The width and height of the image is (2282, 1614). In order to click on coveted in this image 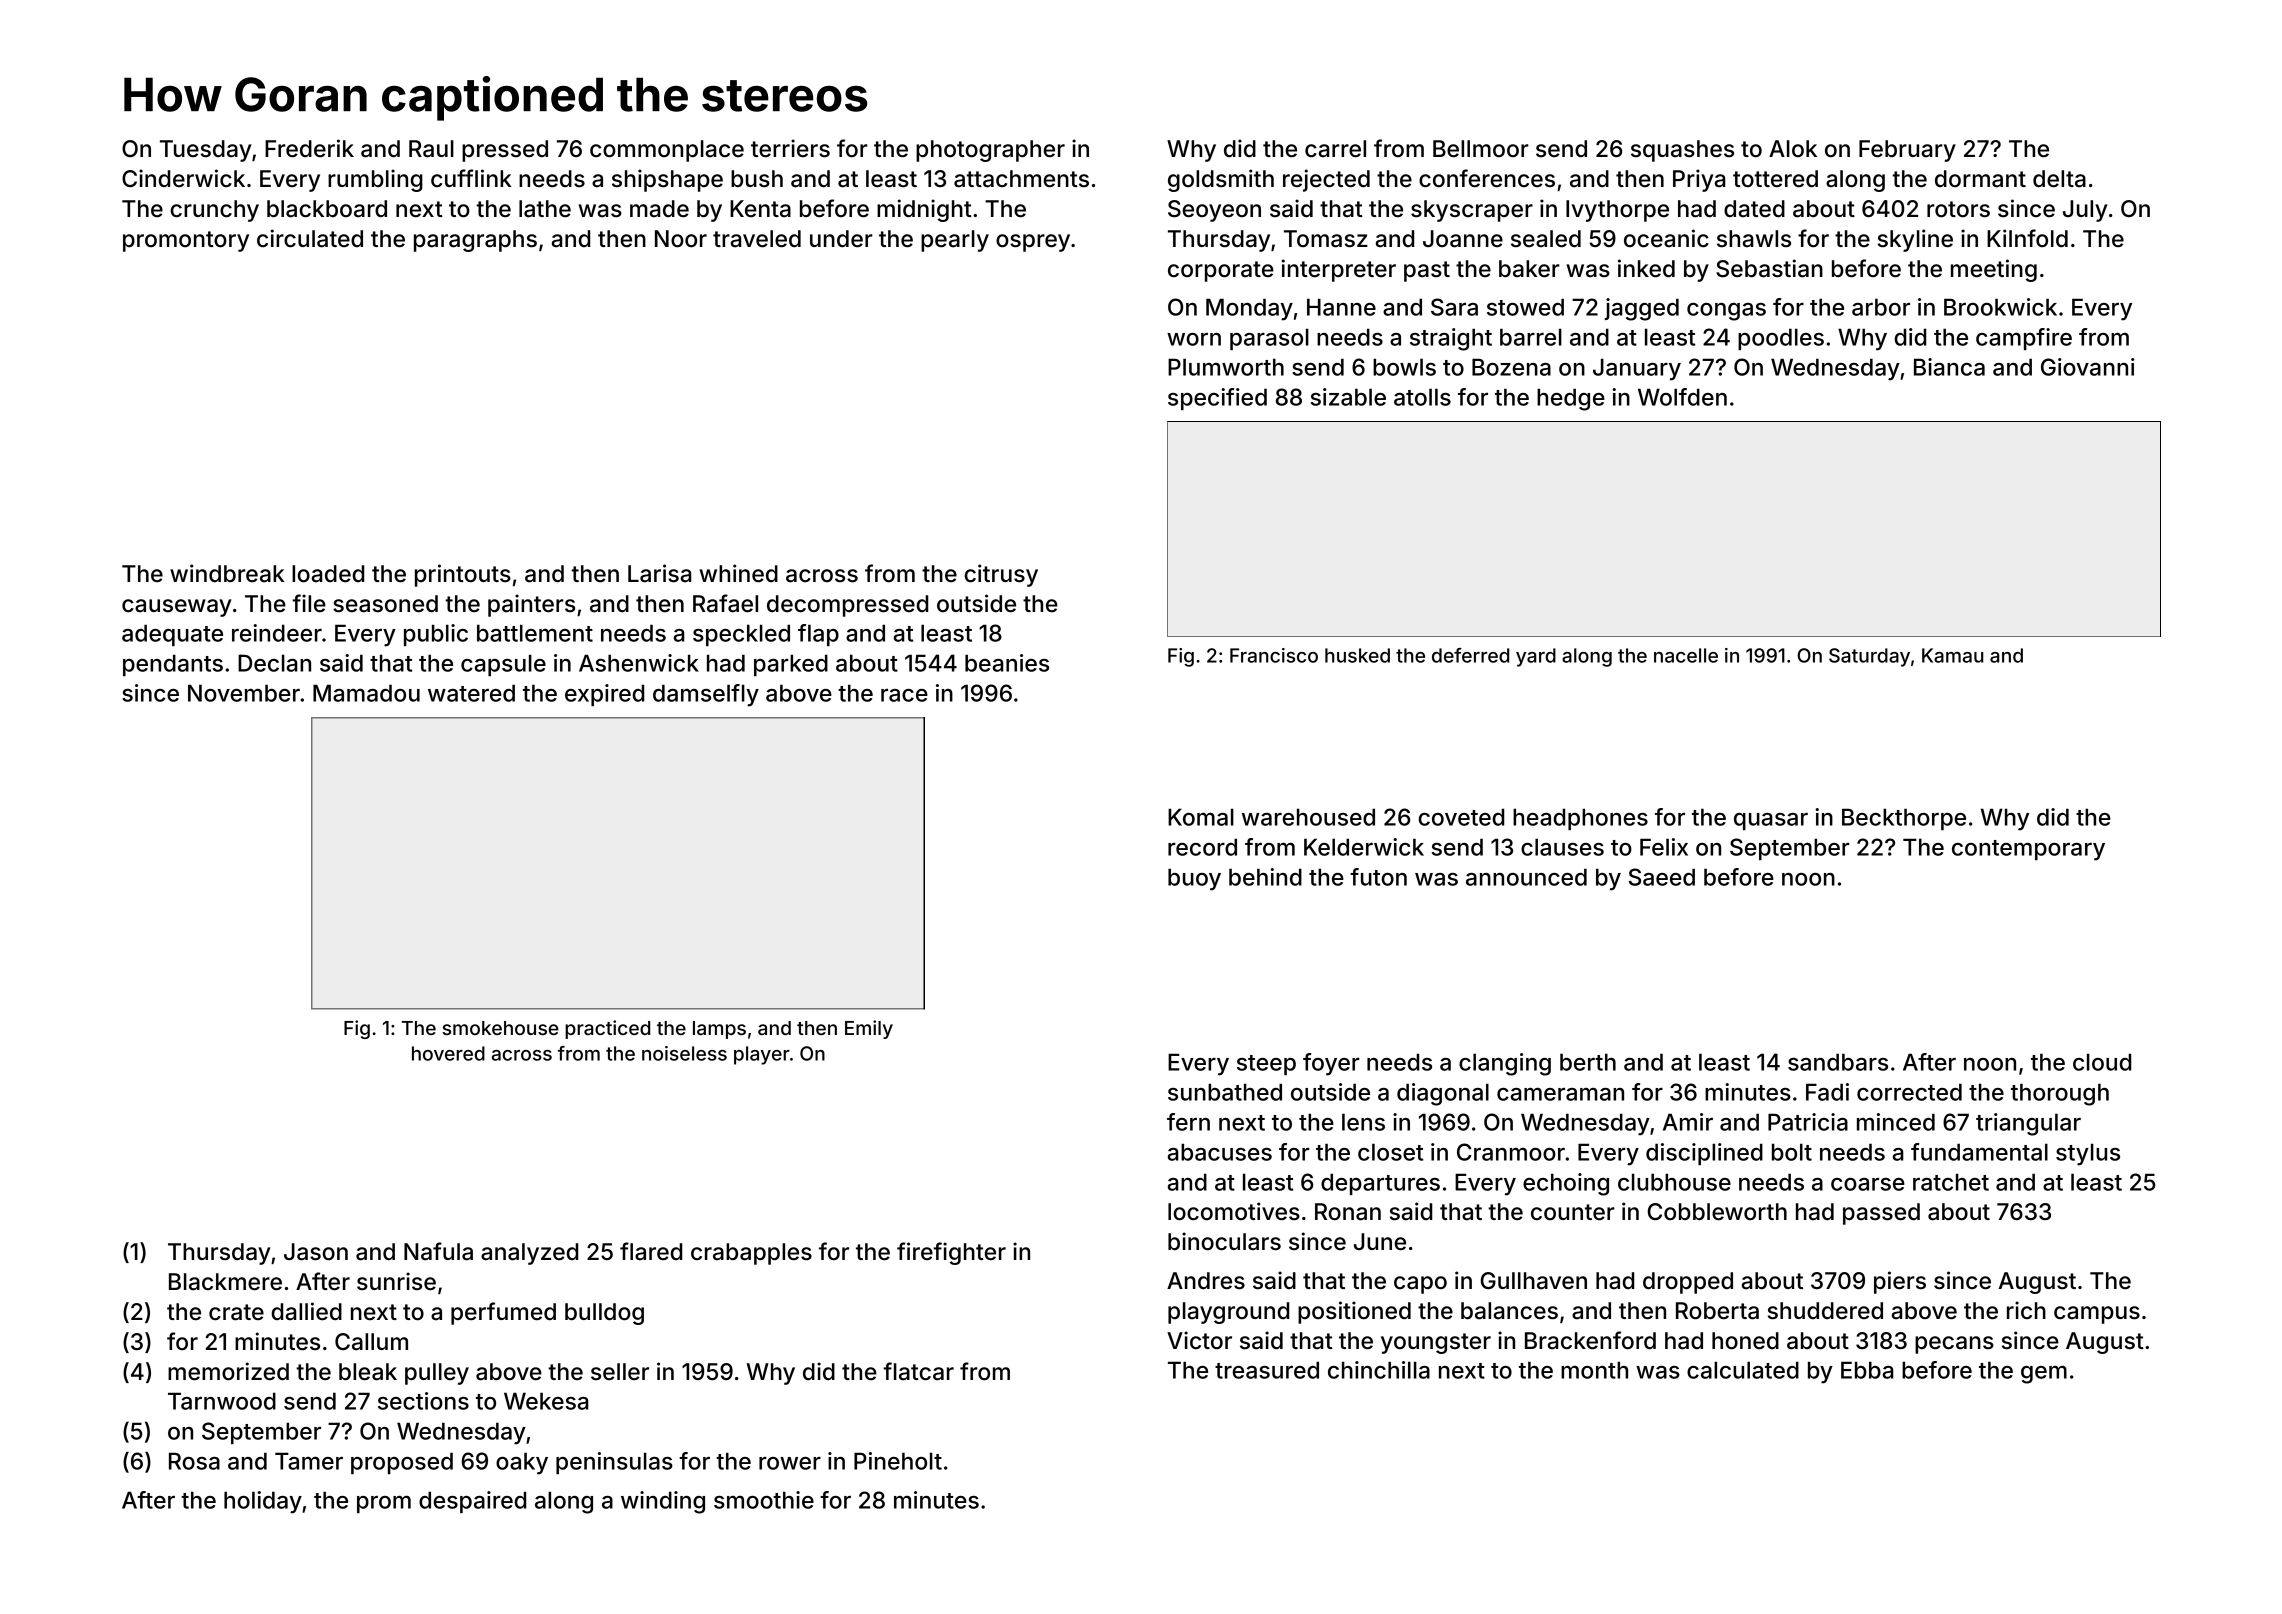, I will do `click(1461, 817)`.
